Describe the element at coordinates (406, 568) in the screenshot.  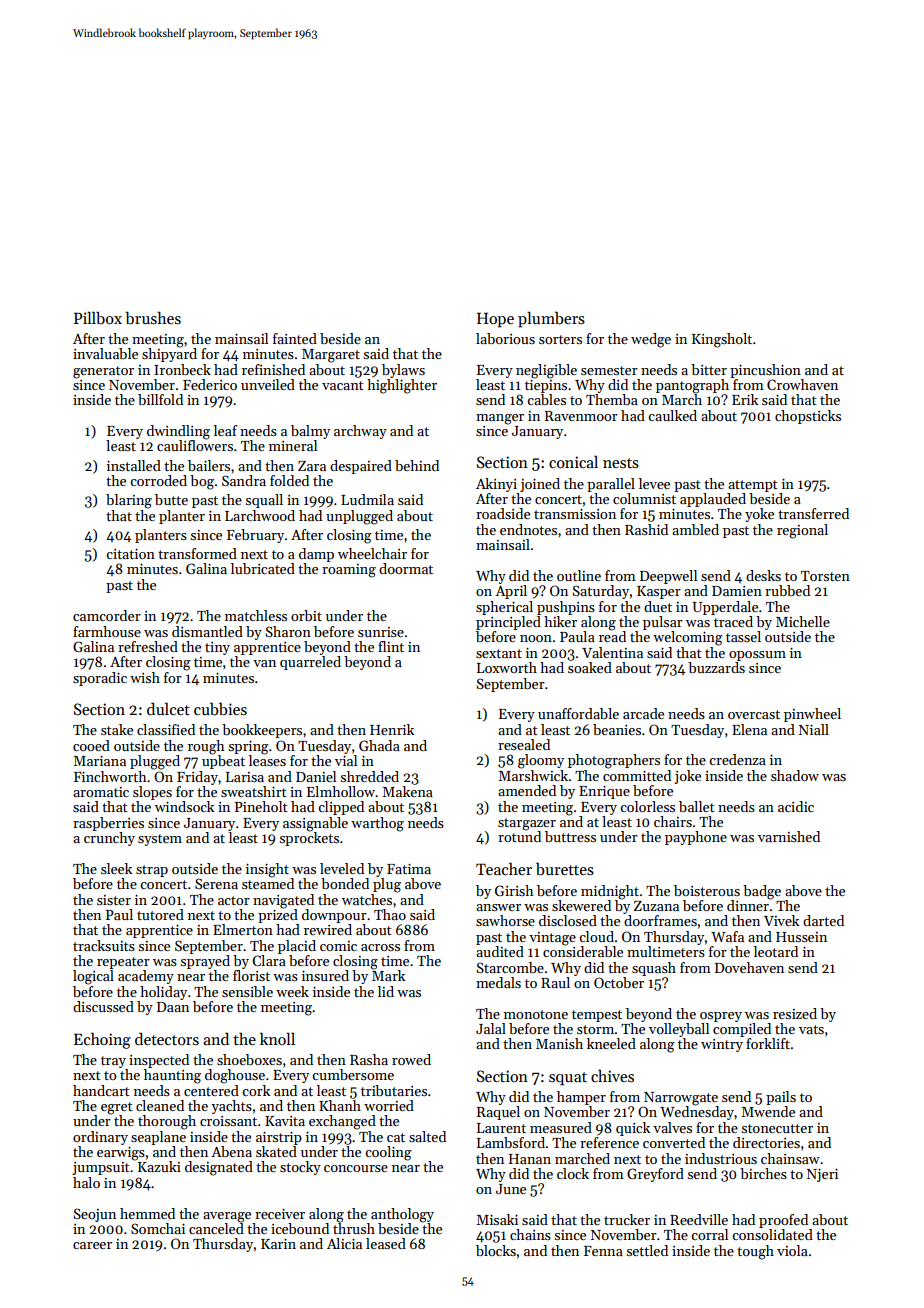
I see `doormat` at that location.
